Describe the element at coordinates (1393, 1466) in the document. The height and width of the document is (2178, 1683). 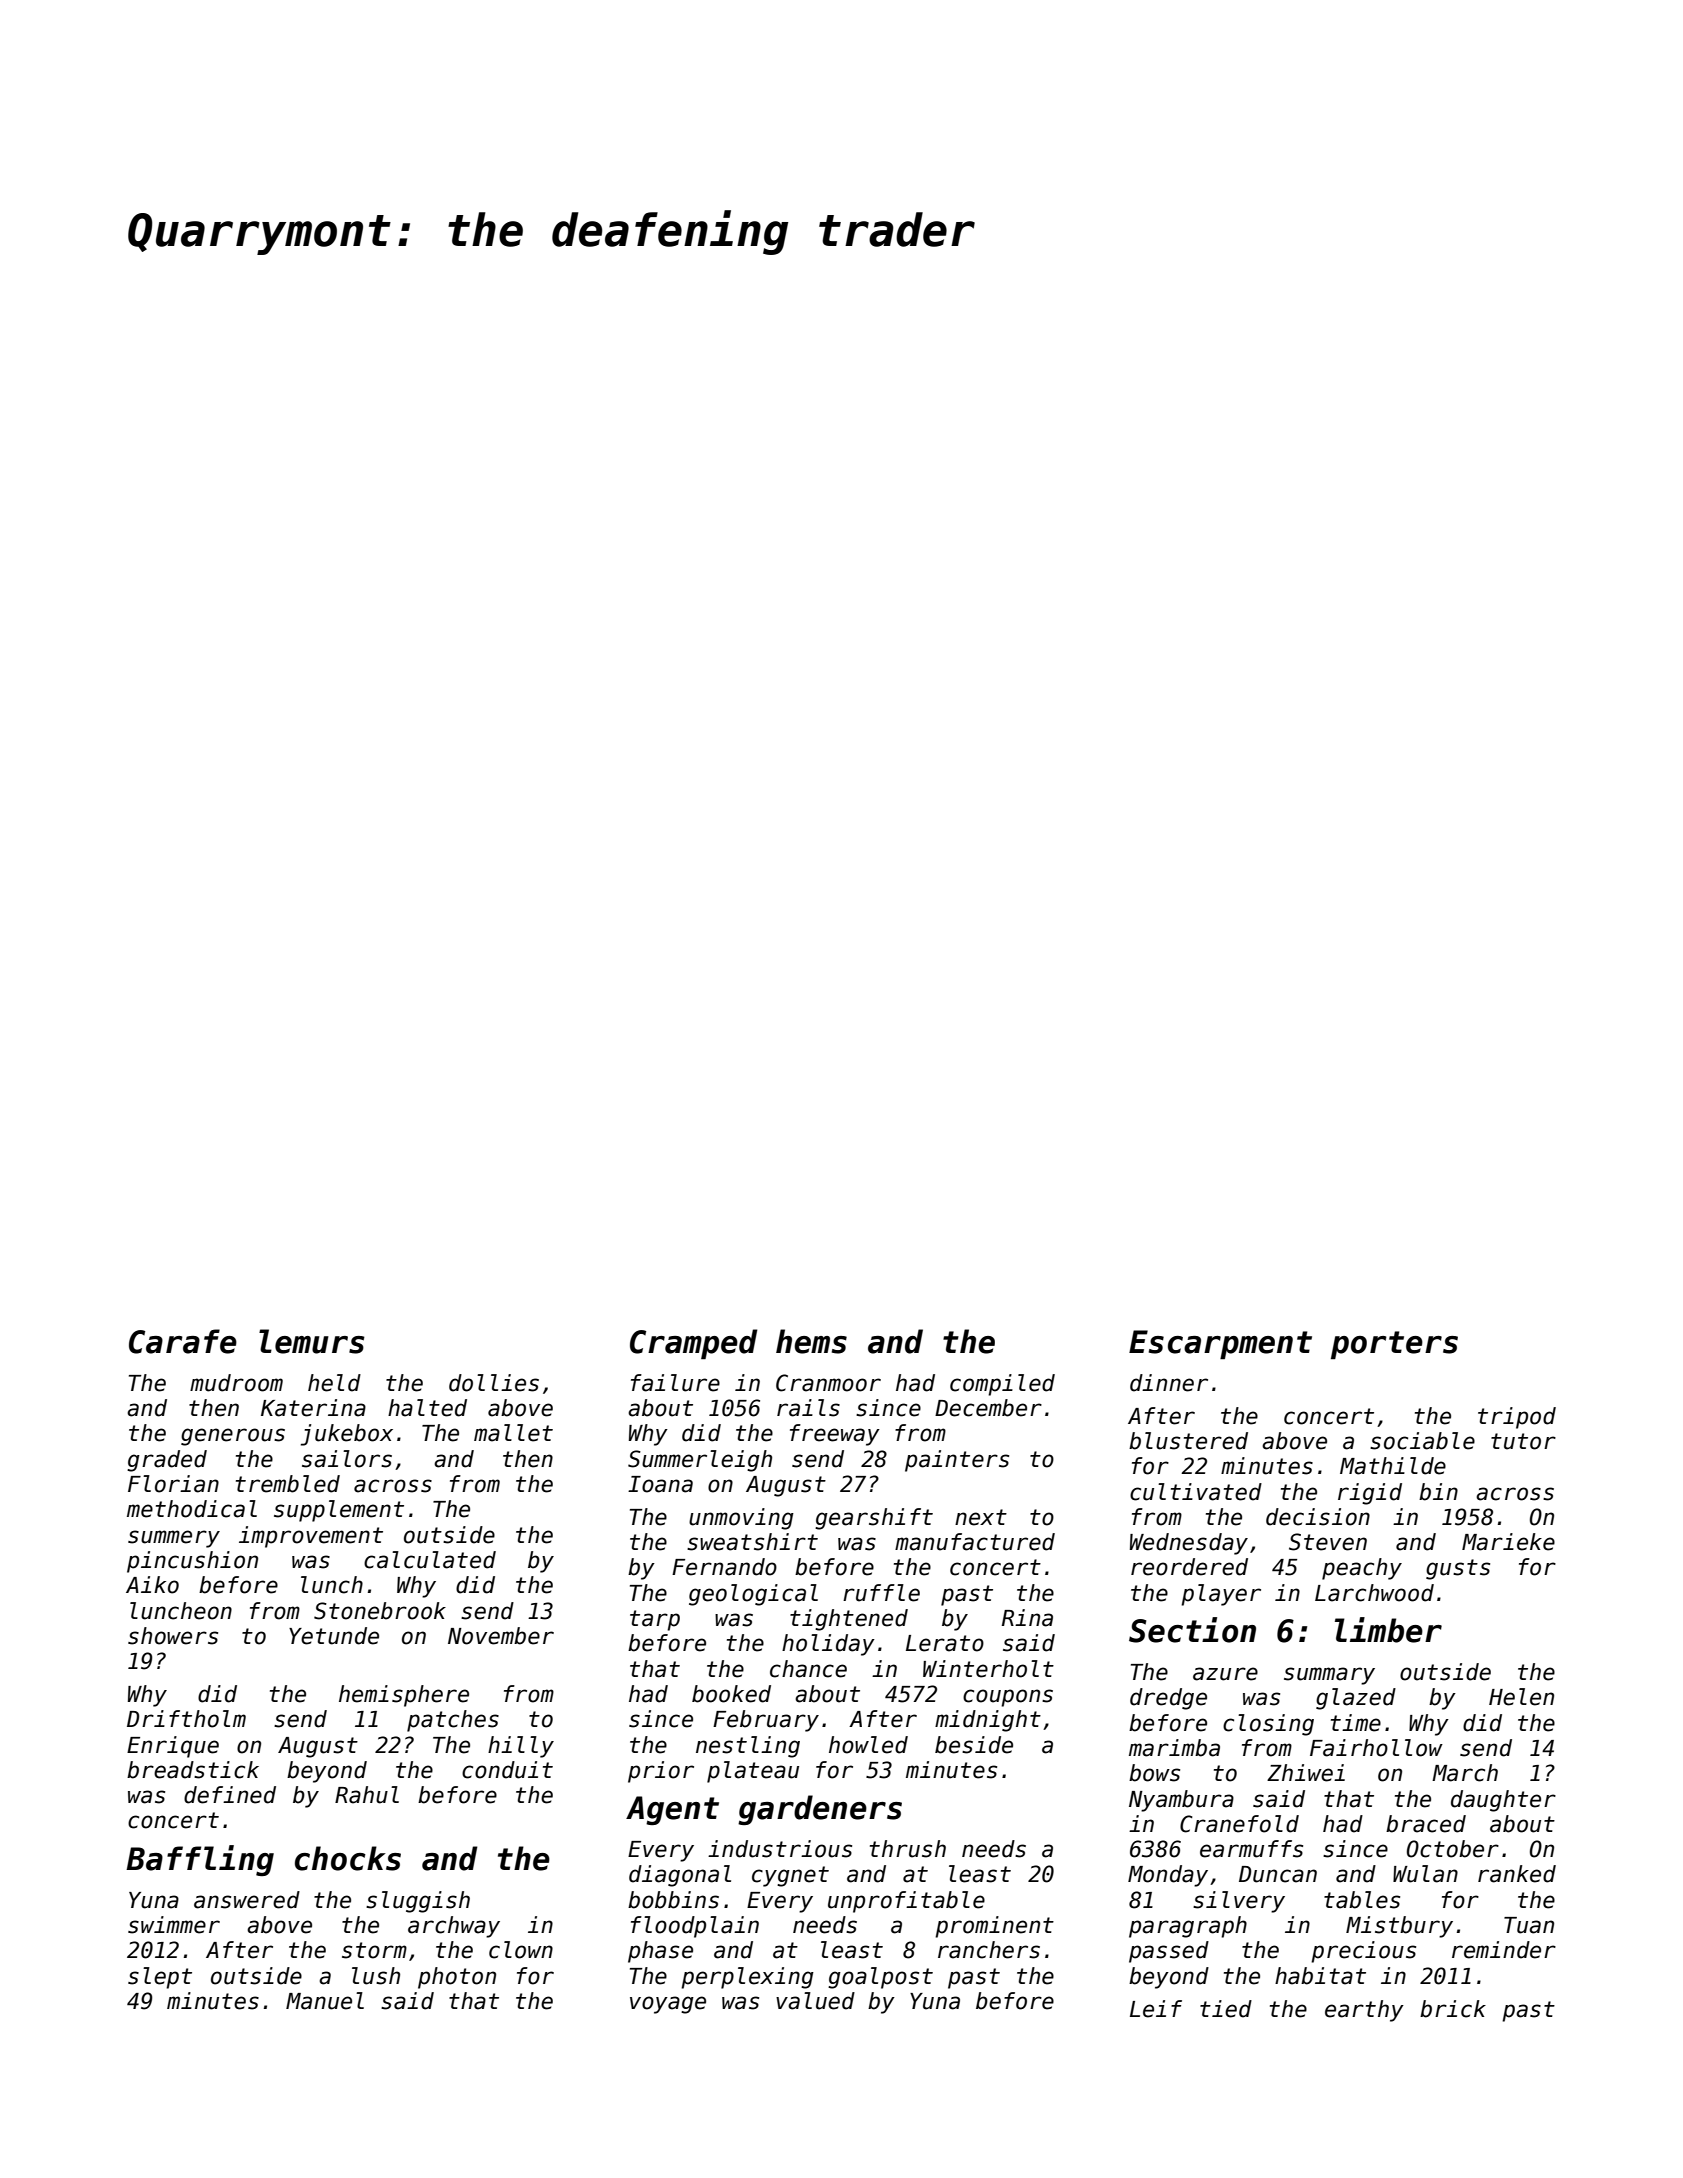
I see `Mathilde` at that location.
